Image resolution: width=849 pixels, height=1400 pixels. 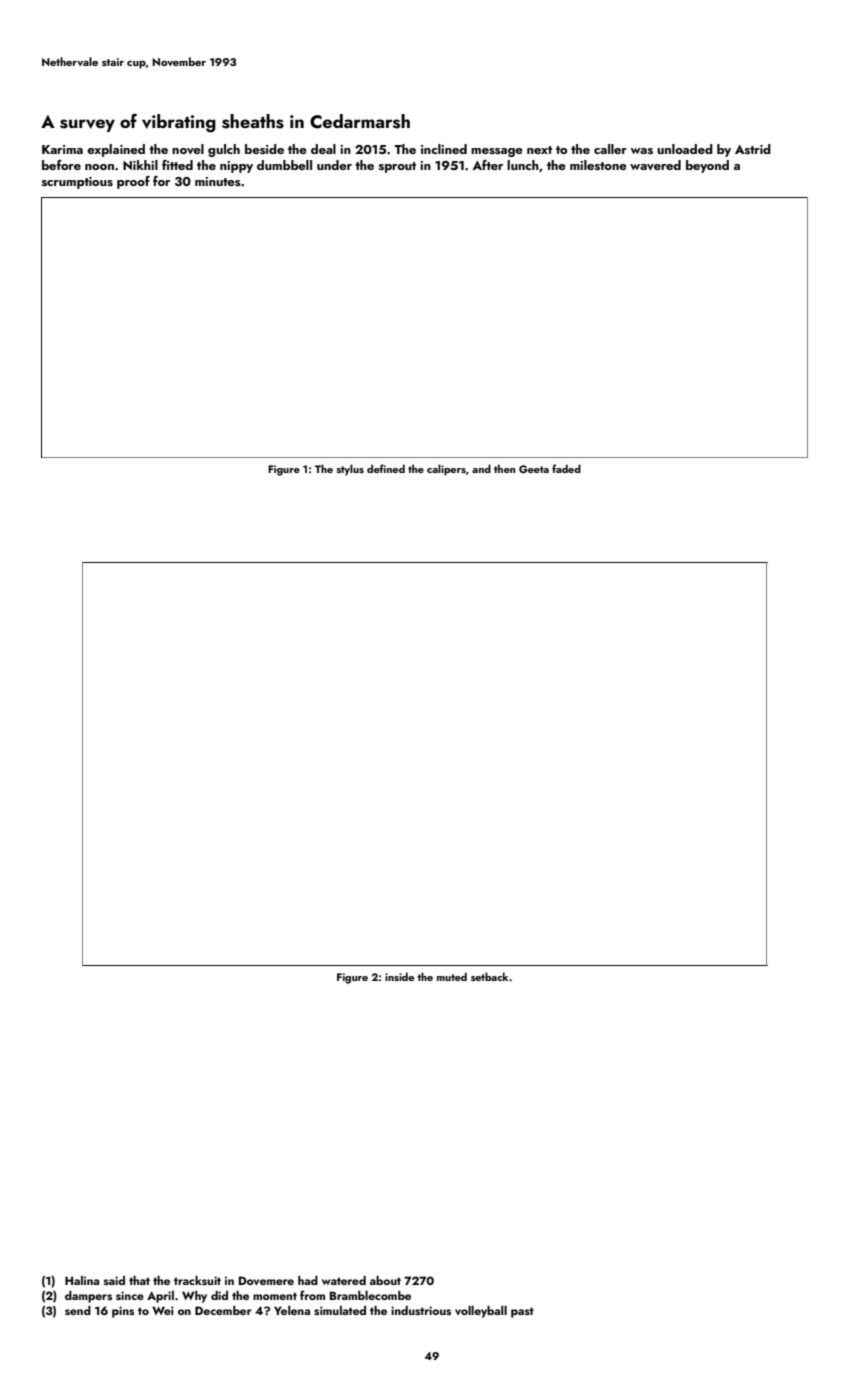 What do you see at coordinates (197, 1280) in the screenshot?
I see `tracksuit` at bounding box center [197, 1280].
